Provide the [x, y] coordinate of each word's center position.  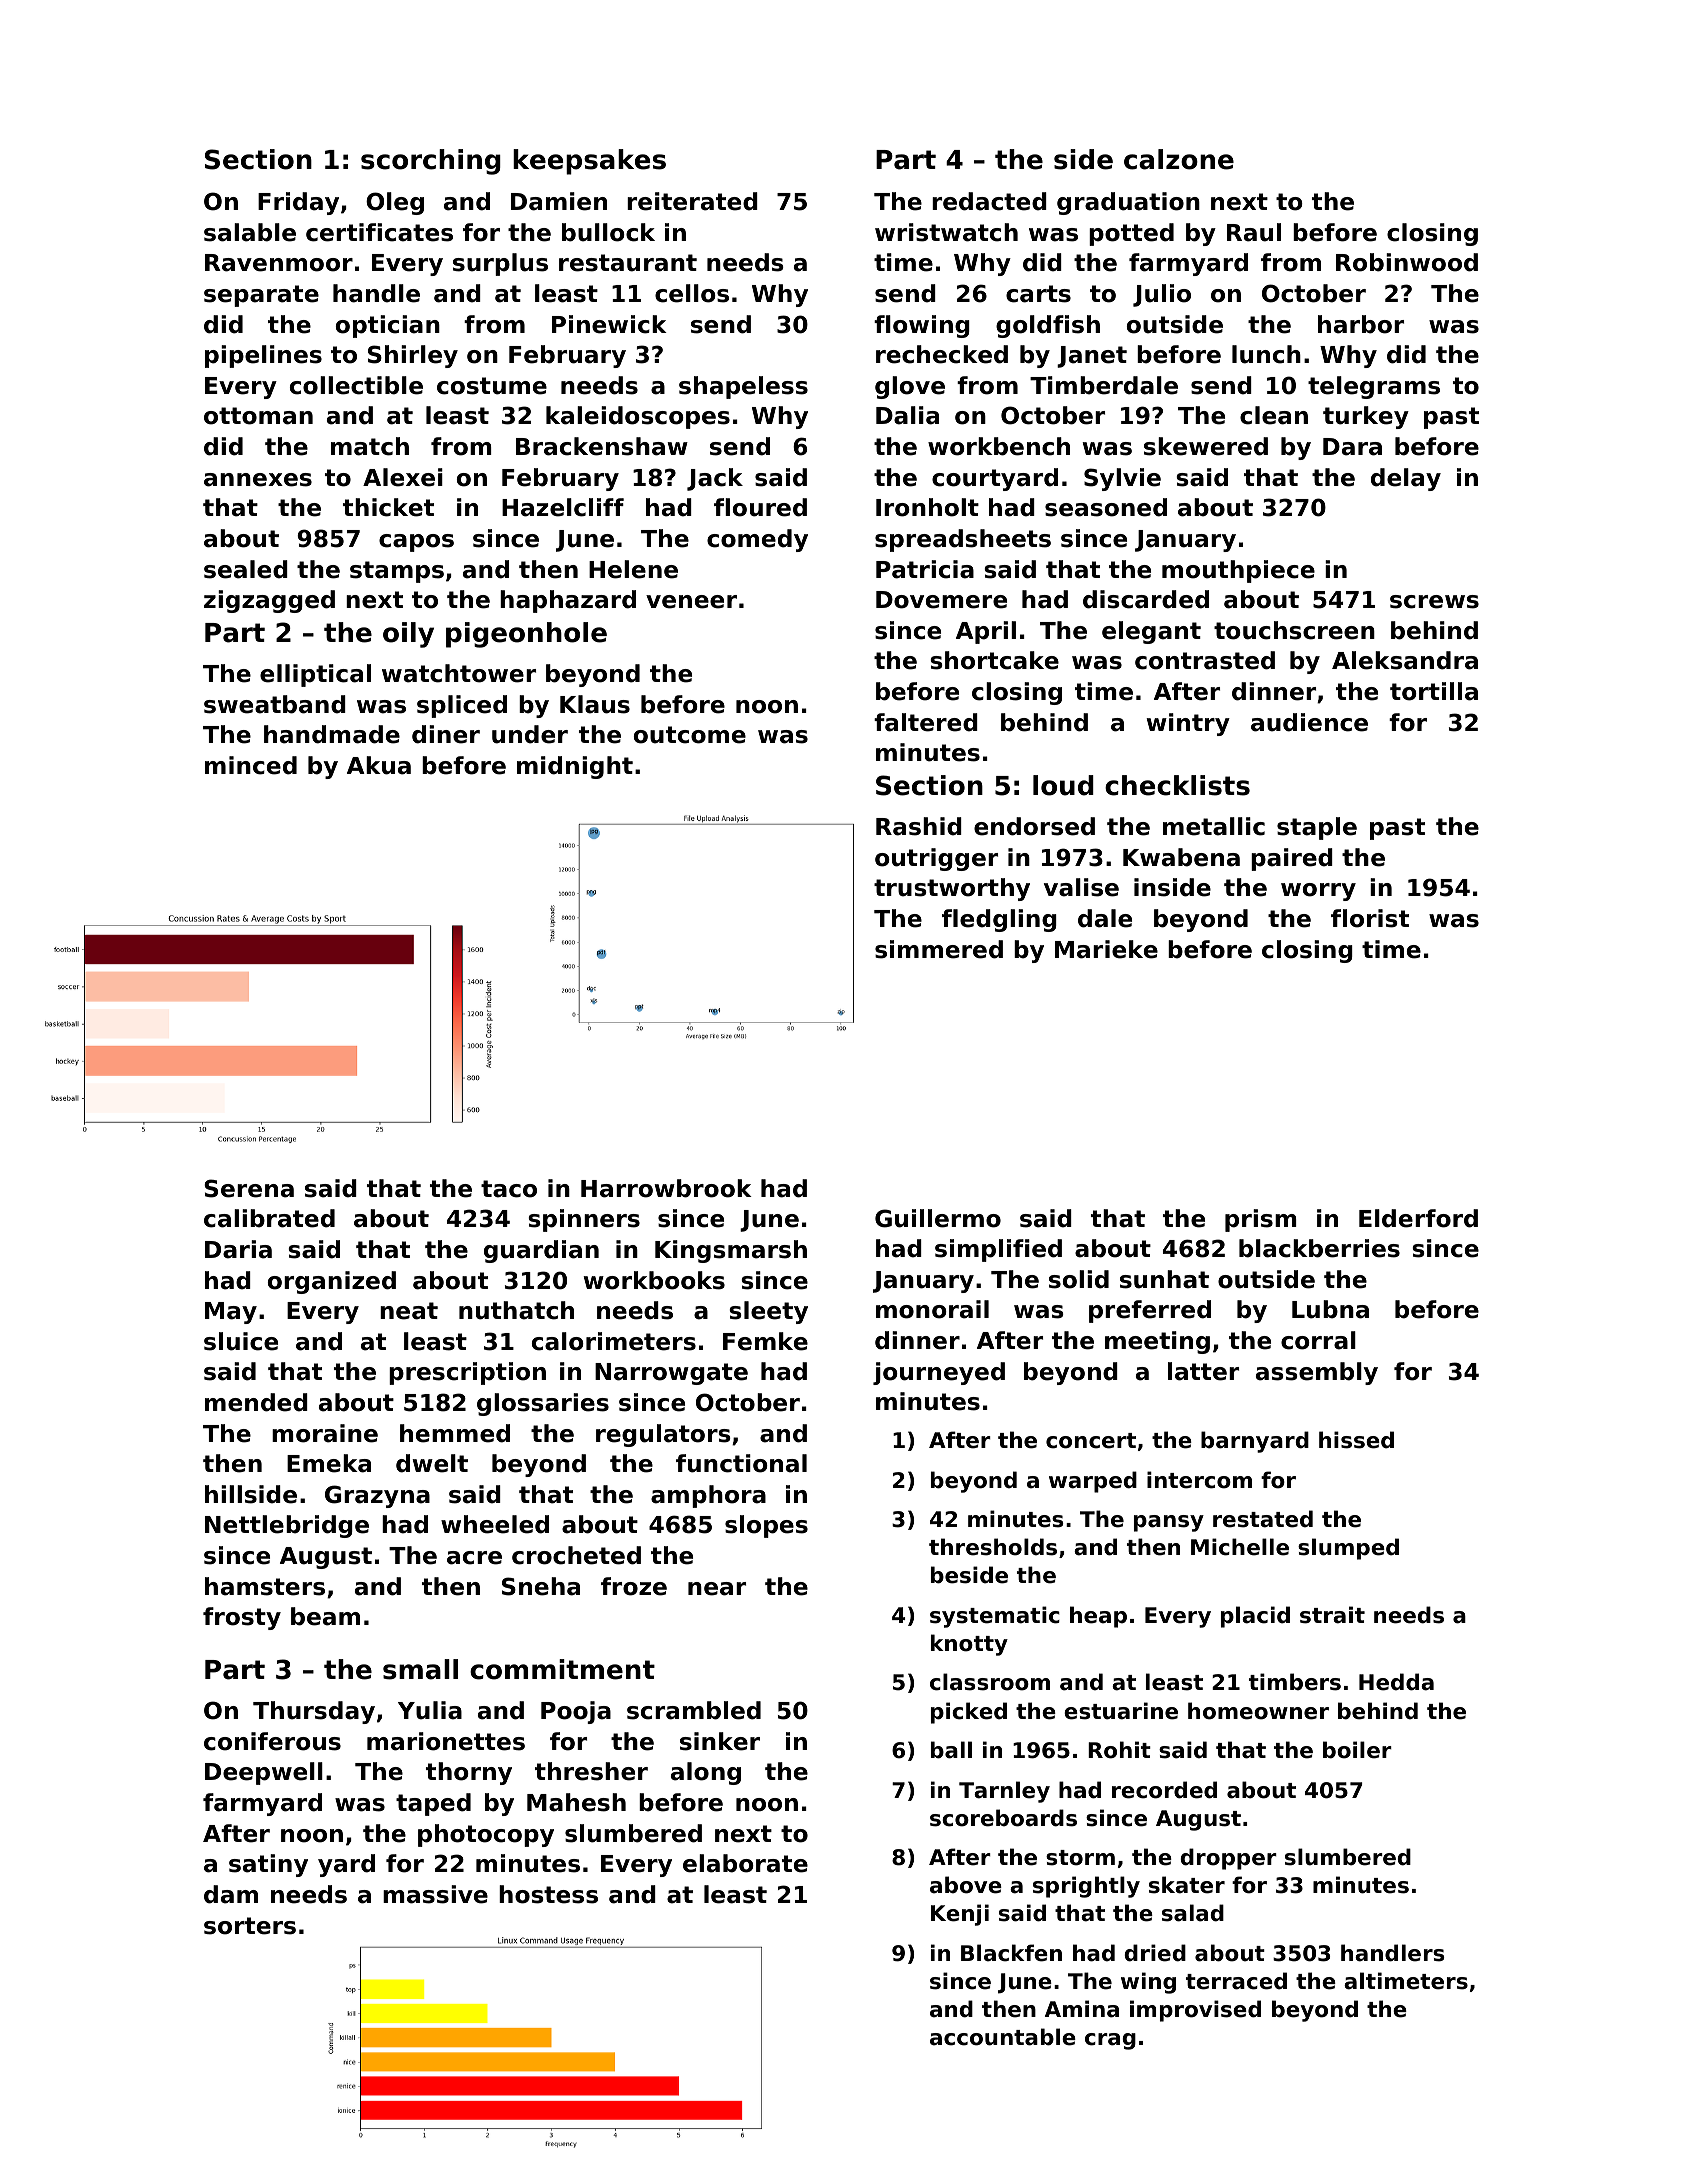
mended [256, 1402]
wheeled [495, 1524]
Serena [249, 1188]
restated [1263, 1519]
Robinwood [1407, 262]
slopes [766, 1526]
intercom [1199, 1480]
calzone [1179, 159]
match [370, 446]
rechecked [942, 354]
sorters [250, 1926]
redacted [989, 201]
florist [1370, 918]
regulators [663, 1435]
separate [261, 296]
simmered [939, 949]
